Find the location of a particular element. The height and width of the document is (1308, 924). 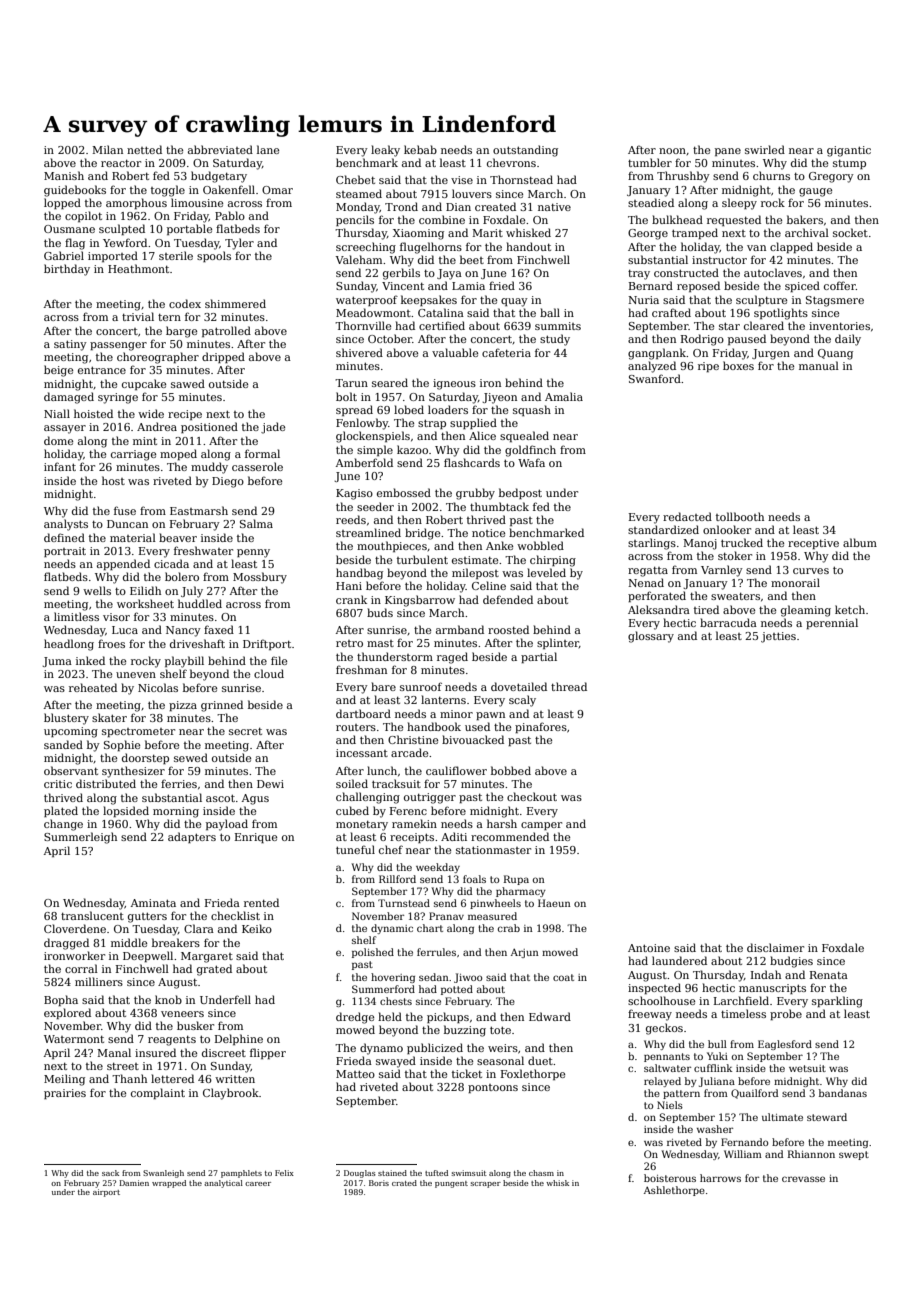

tray is located at coordinates (639, 275).
